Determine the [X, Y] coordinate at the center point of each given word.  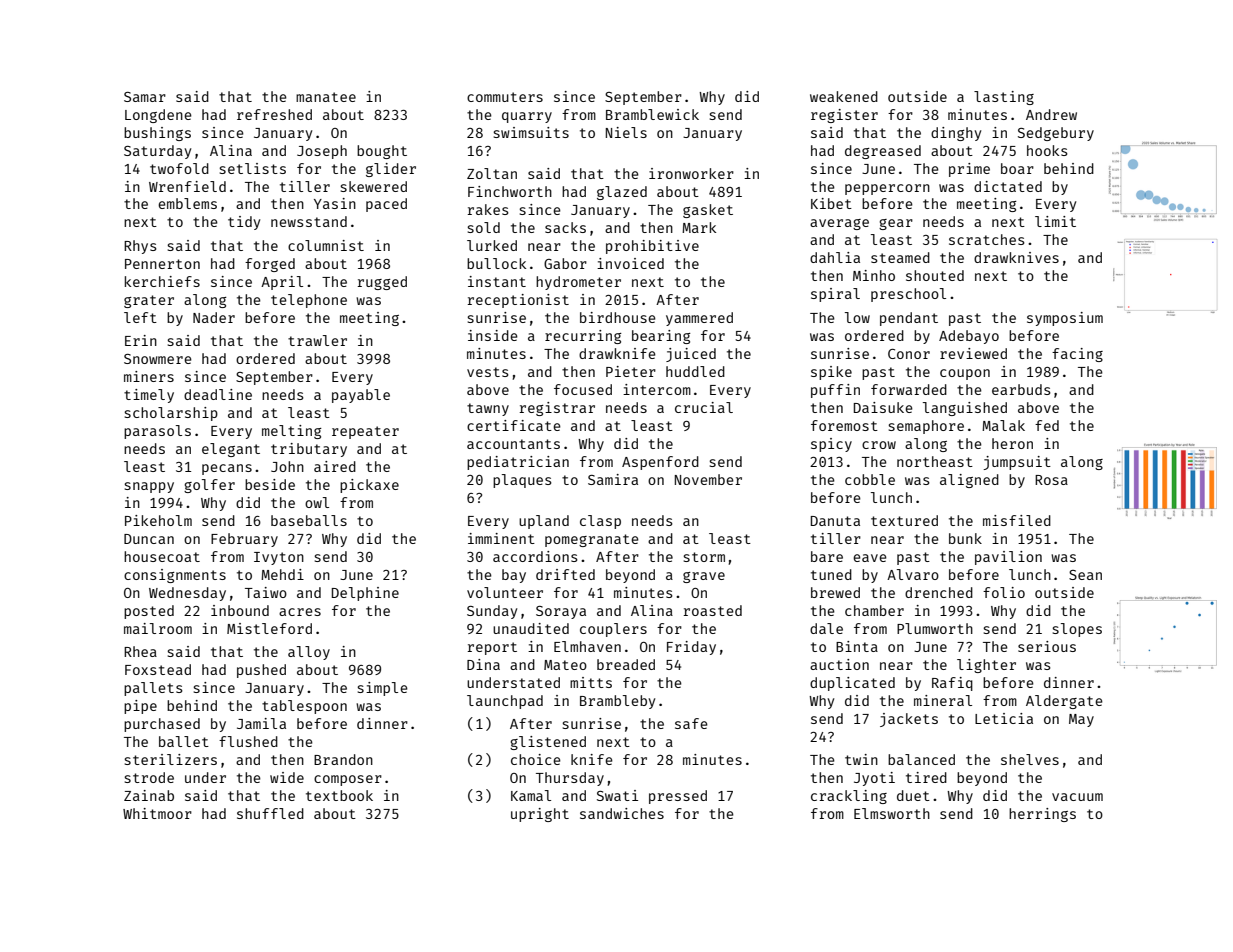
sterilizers [171, 759]
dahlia [835, 257]
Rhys [140, 247]
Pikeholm [158, 520]
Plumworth [935, 628]
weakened [844, 96]
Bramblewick [652, 114]
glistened [548, 743]
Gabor [565, 263]
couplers [613, 630]
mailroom [158, 628]
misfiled [1017, 520]
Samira [613, 479]
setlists [253, 168]
